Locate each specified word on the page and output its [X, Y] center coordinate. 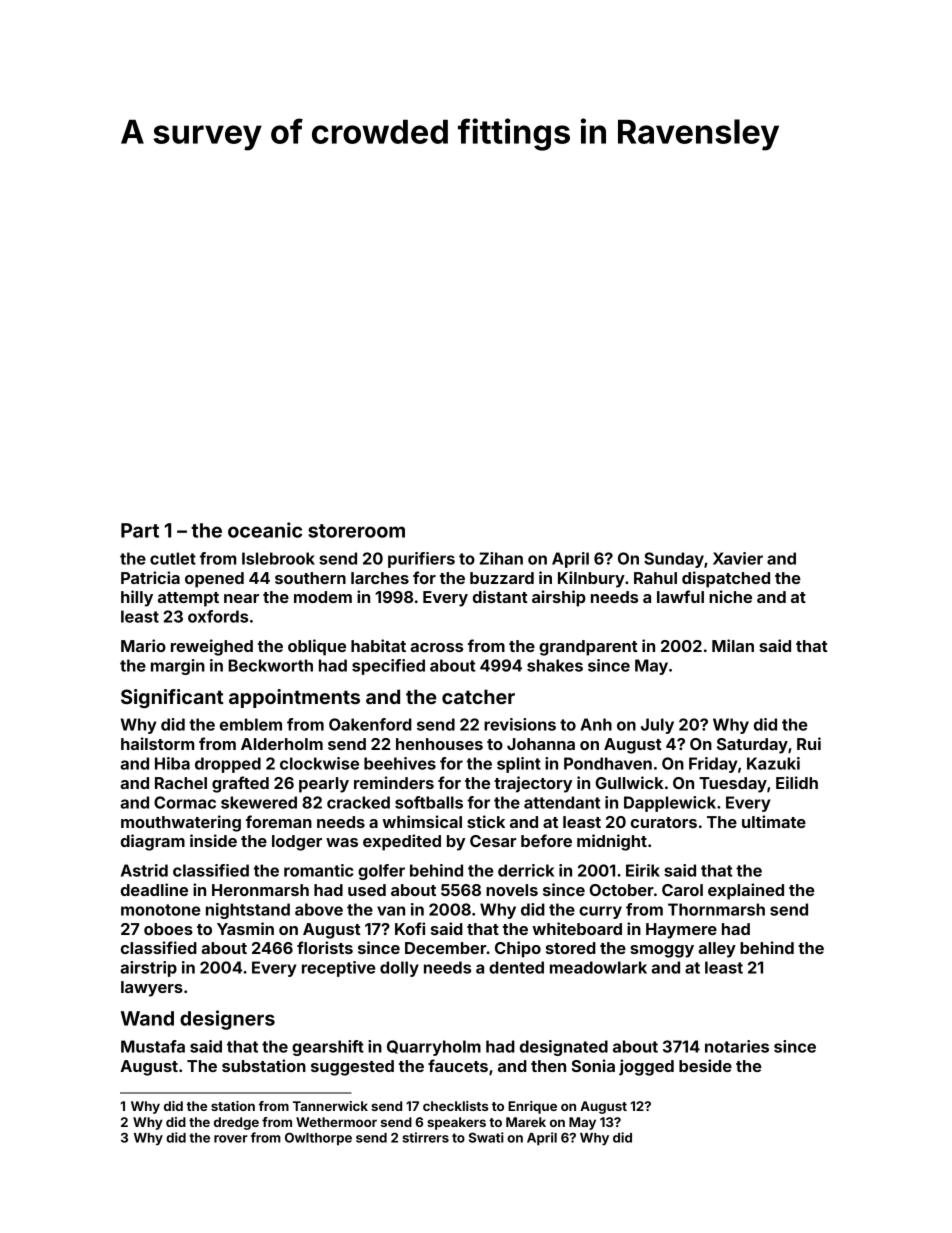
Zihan [501, 558]
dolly [399, 969]
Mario [143, 645]
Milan [733, 645]
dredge [236, 1123]
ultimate [774, 821]
